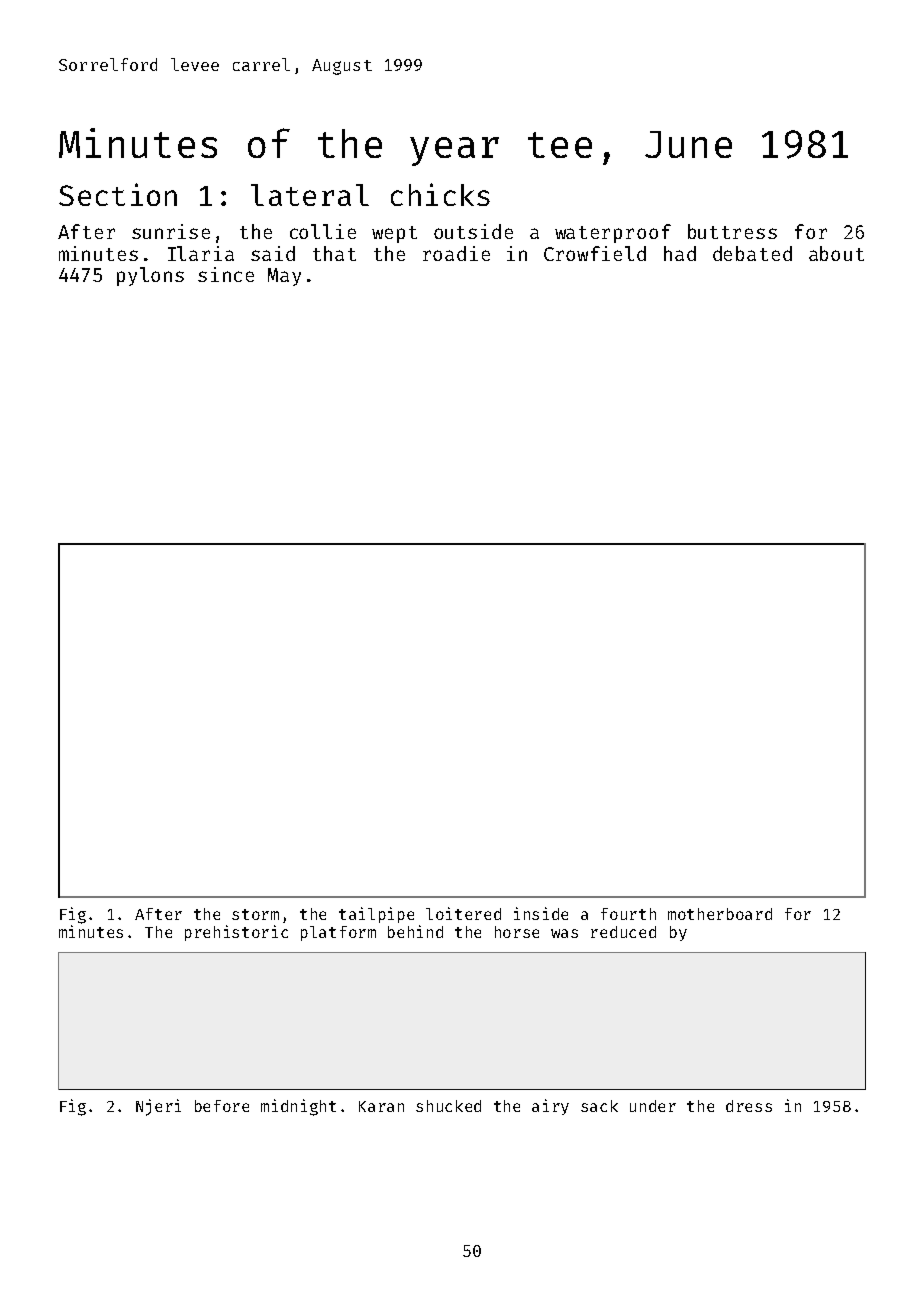  What do you see at coordinates (158, 1107) in the page?
I see `Njeri` at bounding box center [158, 1107].
